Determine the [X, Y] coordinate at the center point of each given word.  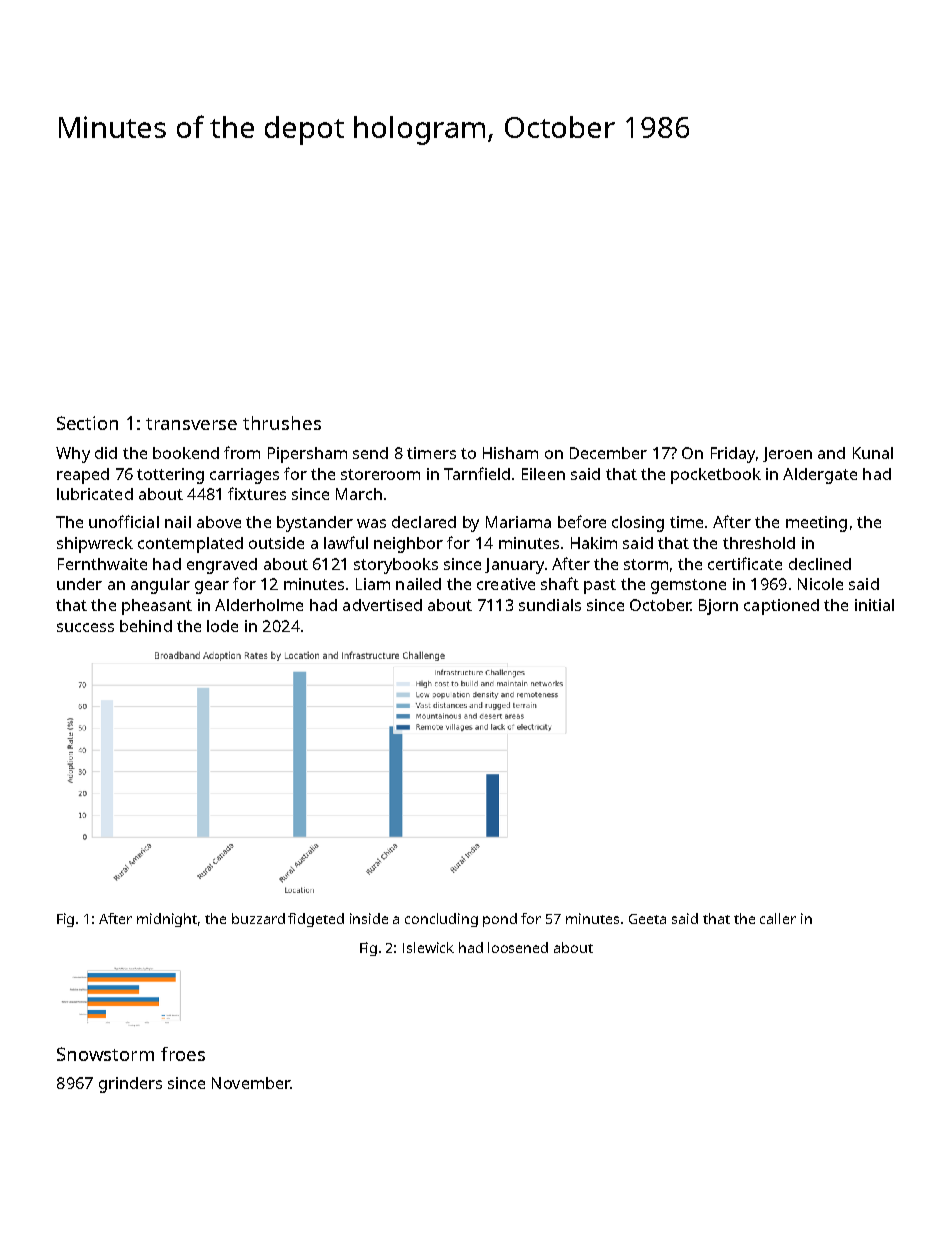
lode [222, 626]
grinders [130, 1085]
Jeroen [787, 454]
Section [87, 423]
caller [778, 918]
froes [183, 1054]
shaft [560, 583]
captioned [781, 607]
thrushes [282, 423]
